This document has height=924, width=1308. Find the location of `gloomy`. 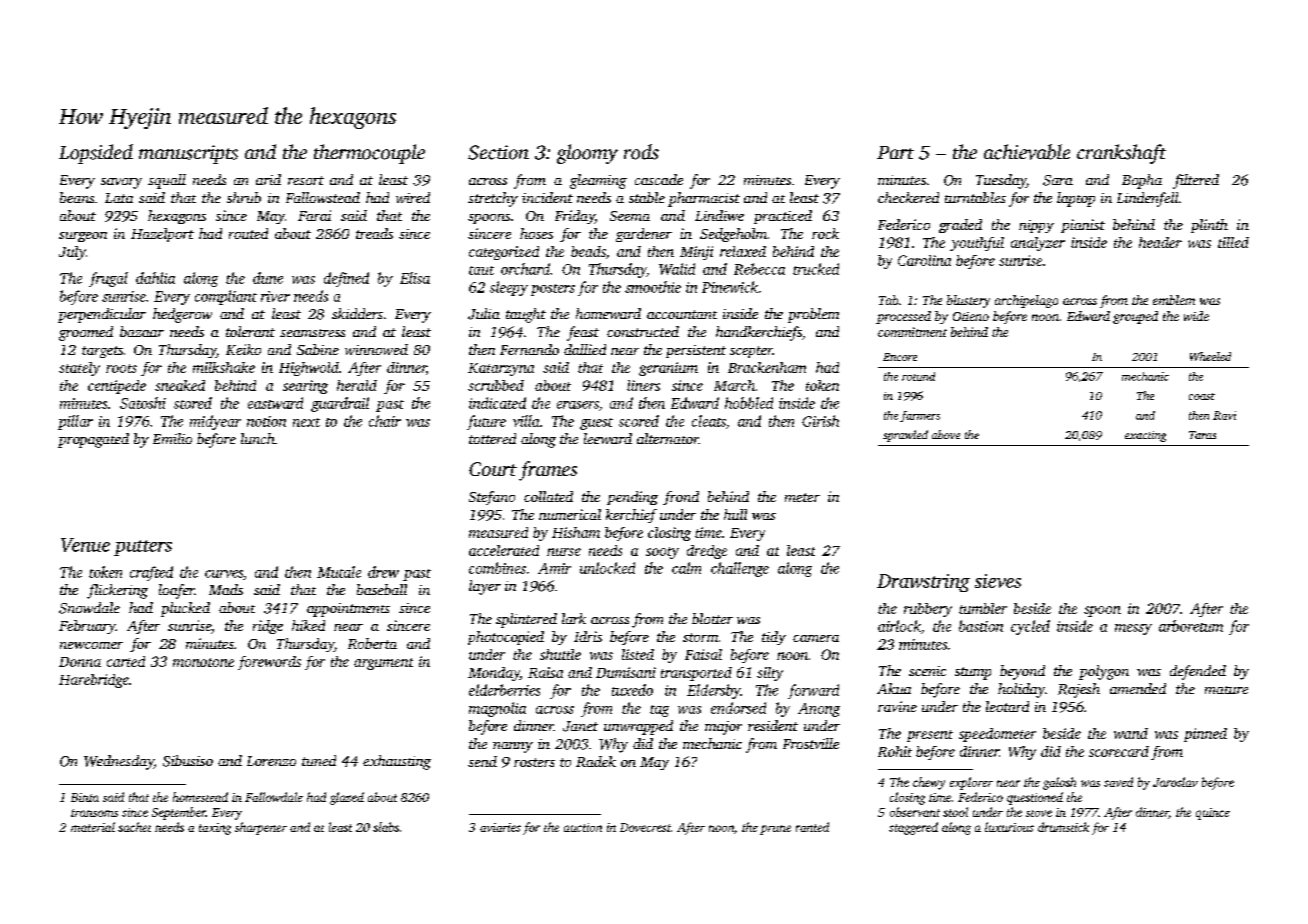

gloomy is located at coordinates (587, 154).
